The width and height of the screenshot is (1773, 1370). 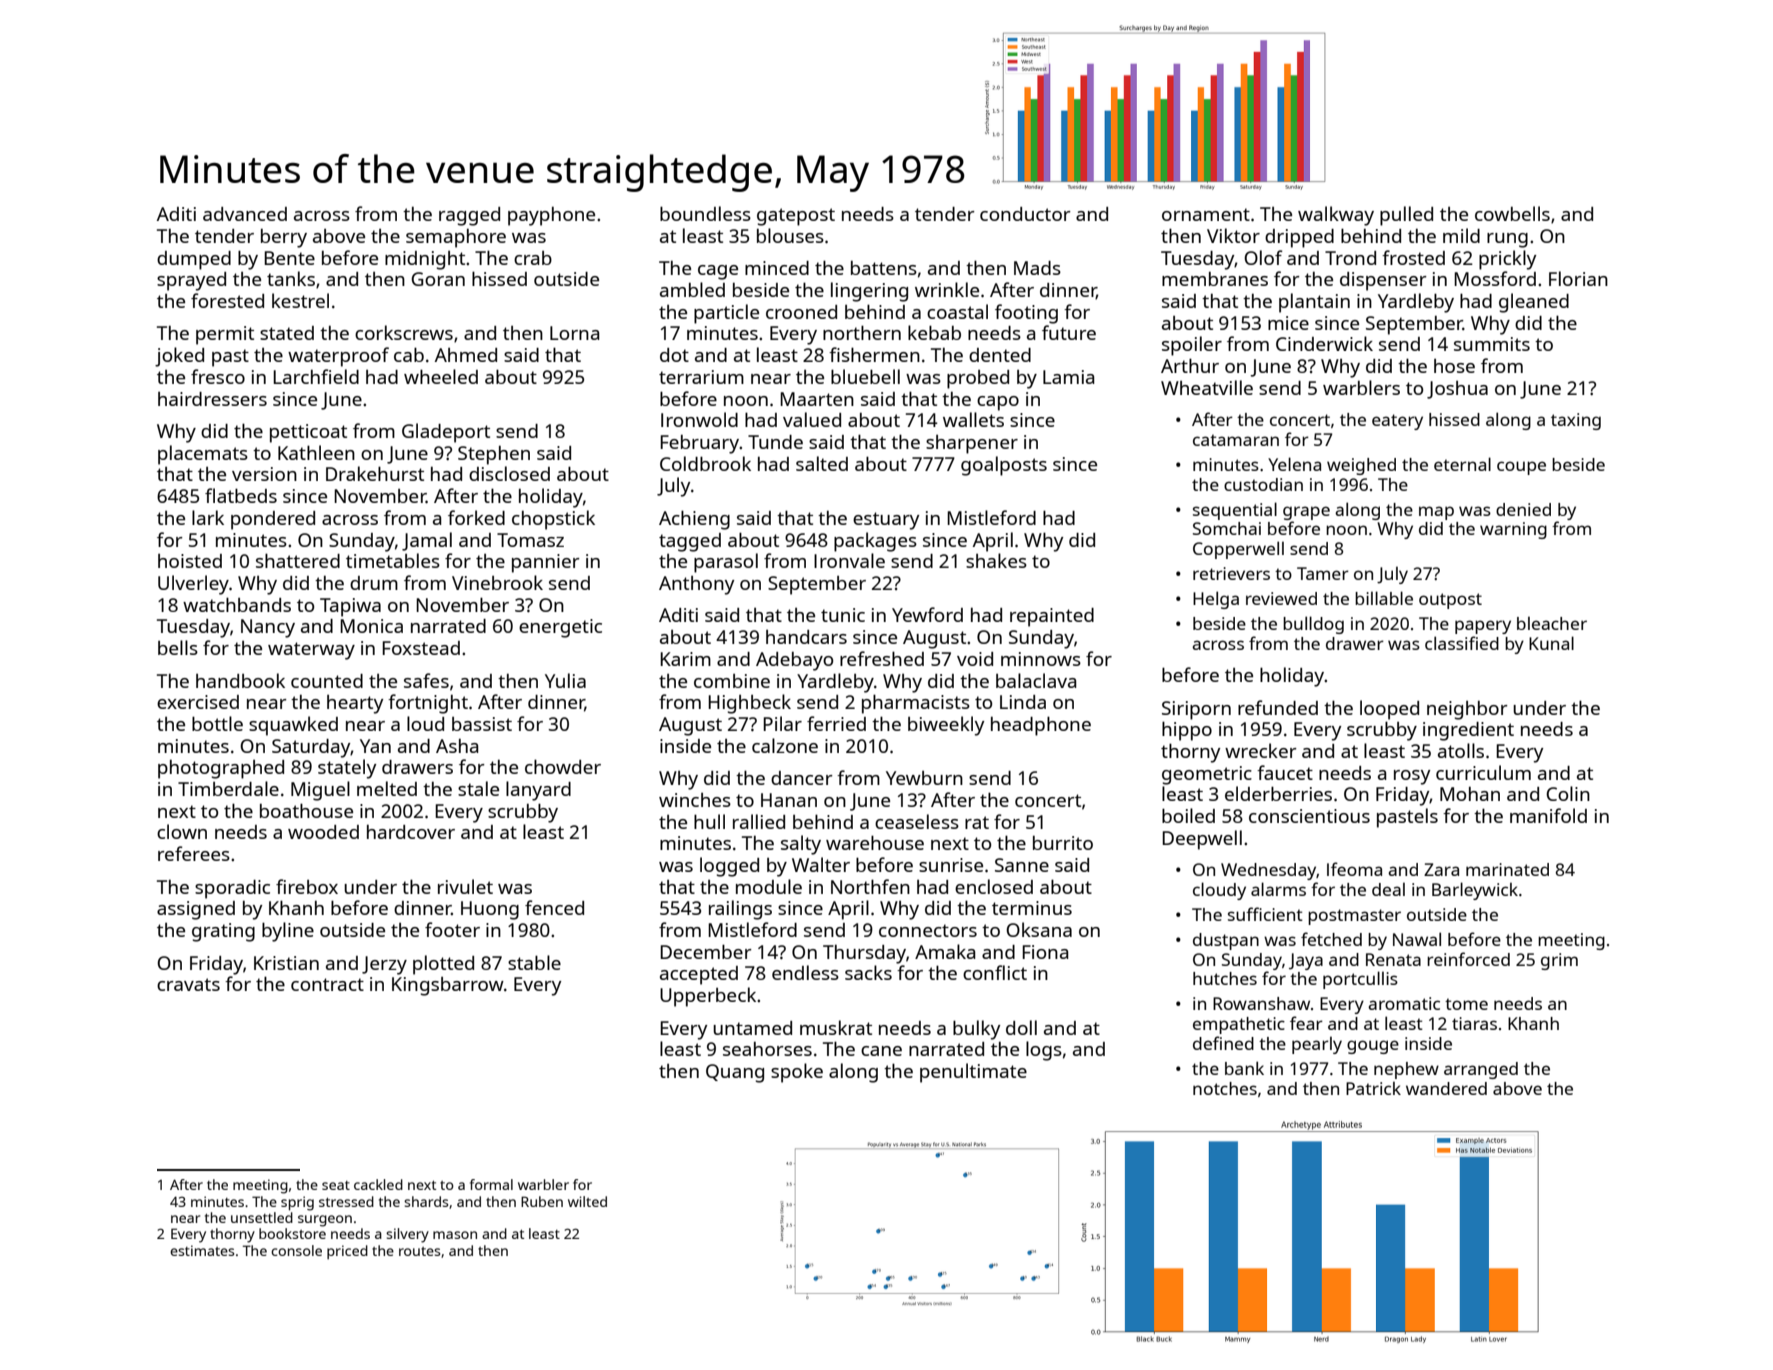 I want to click on berry, so click(x=284, y=238).
